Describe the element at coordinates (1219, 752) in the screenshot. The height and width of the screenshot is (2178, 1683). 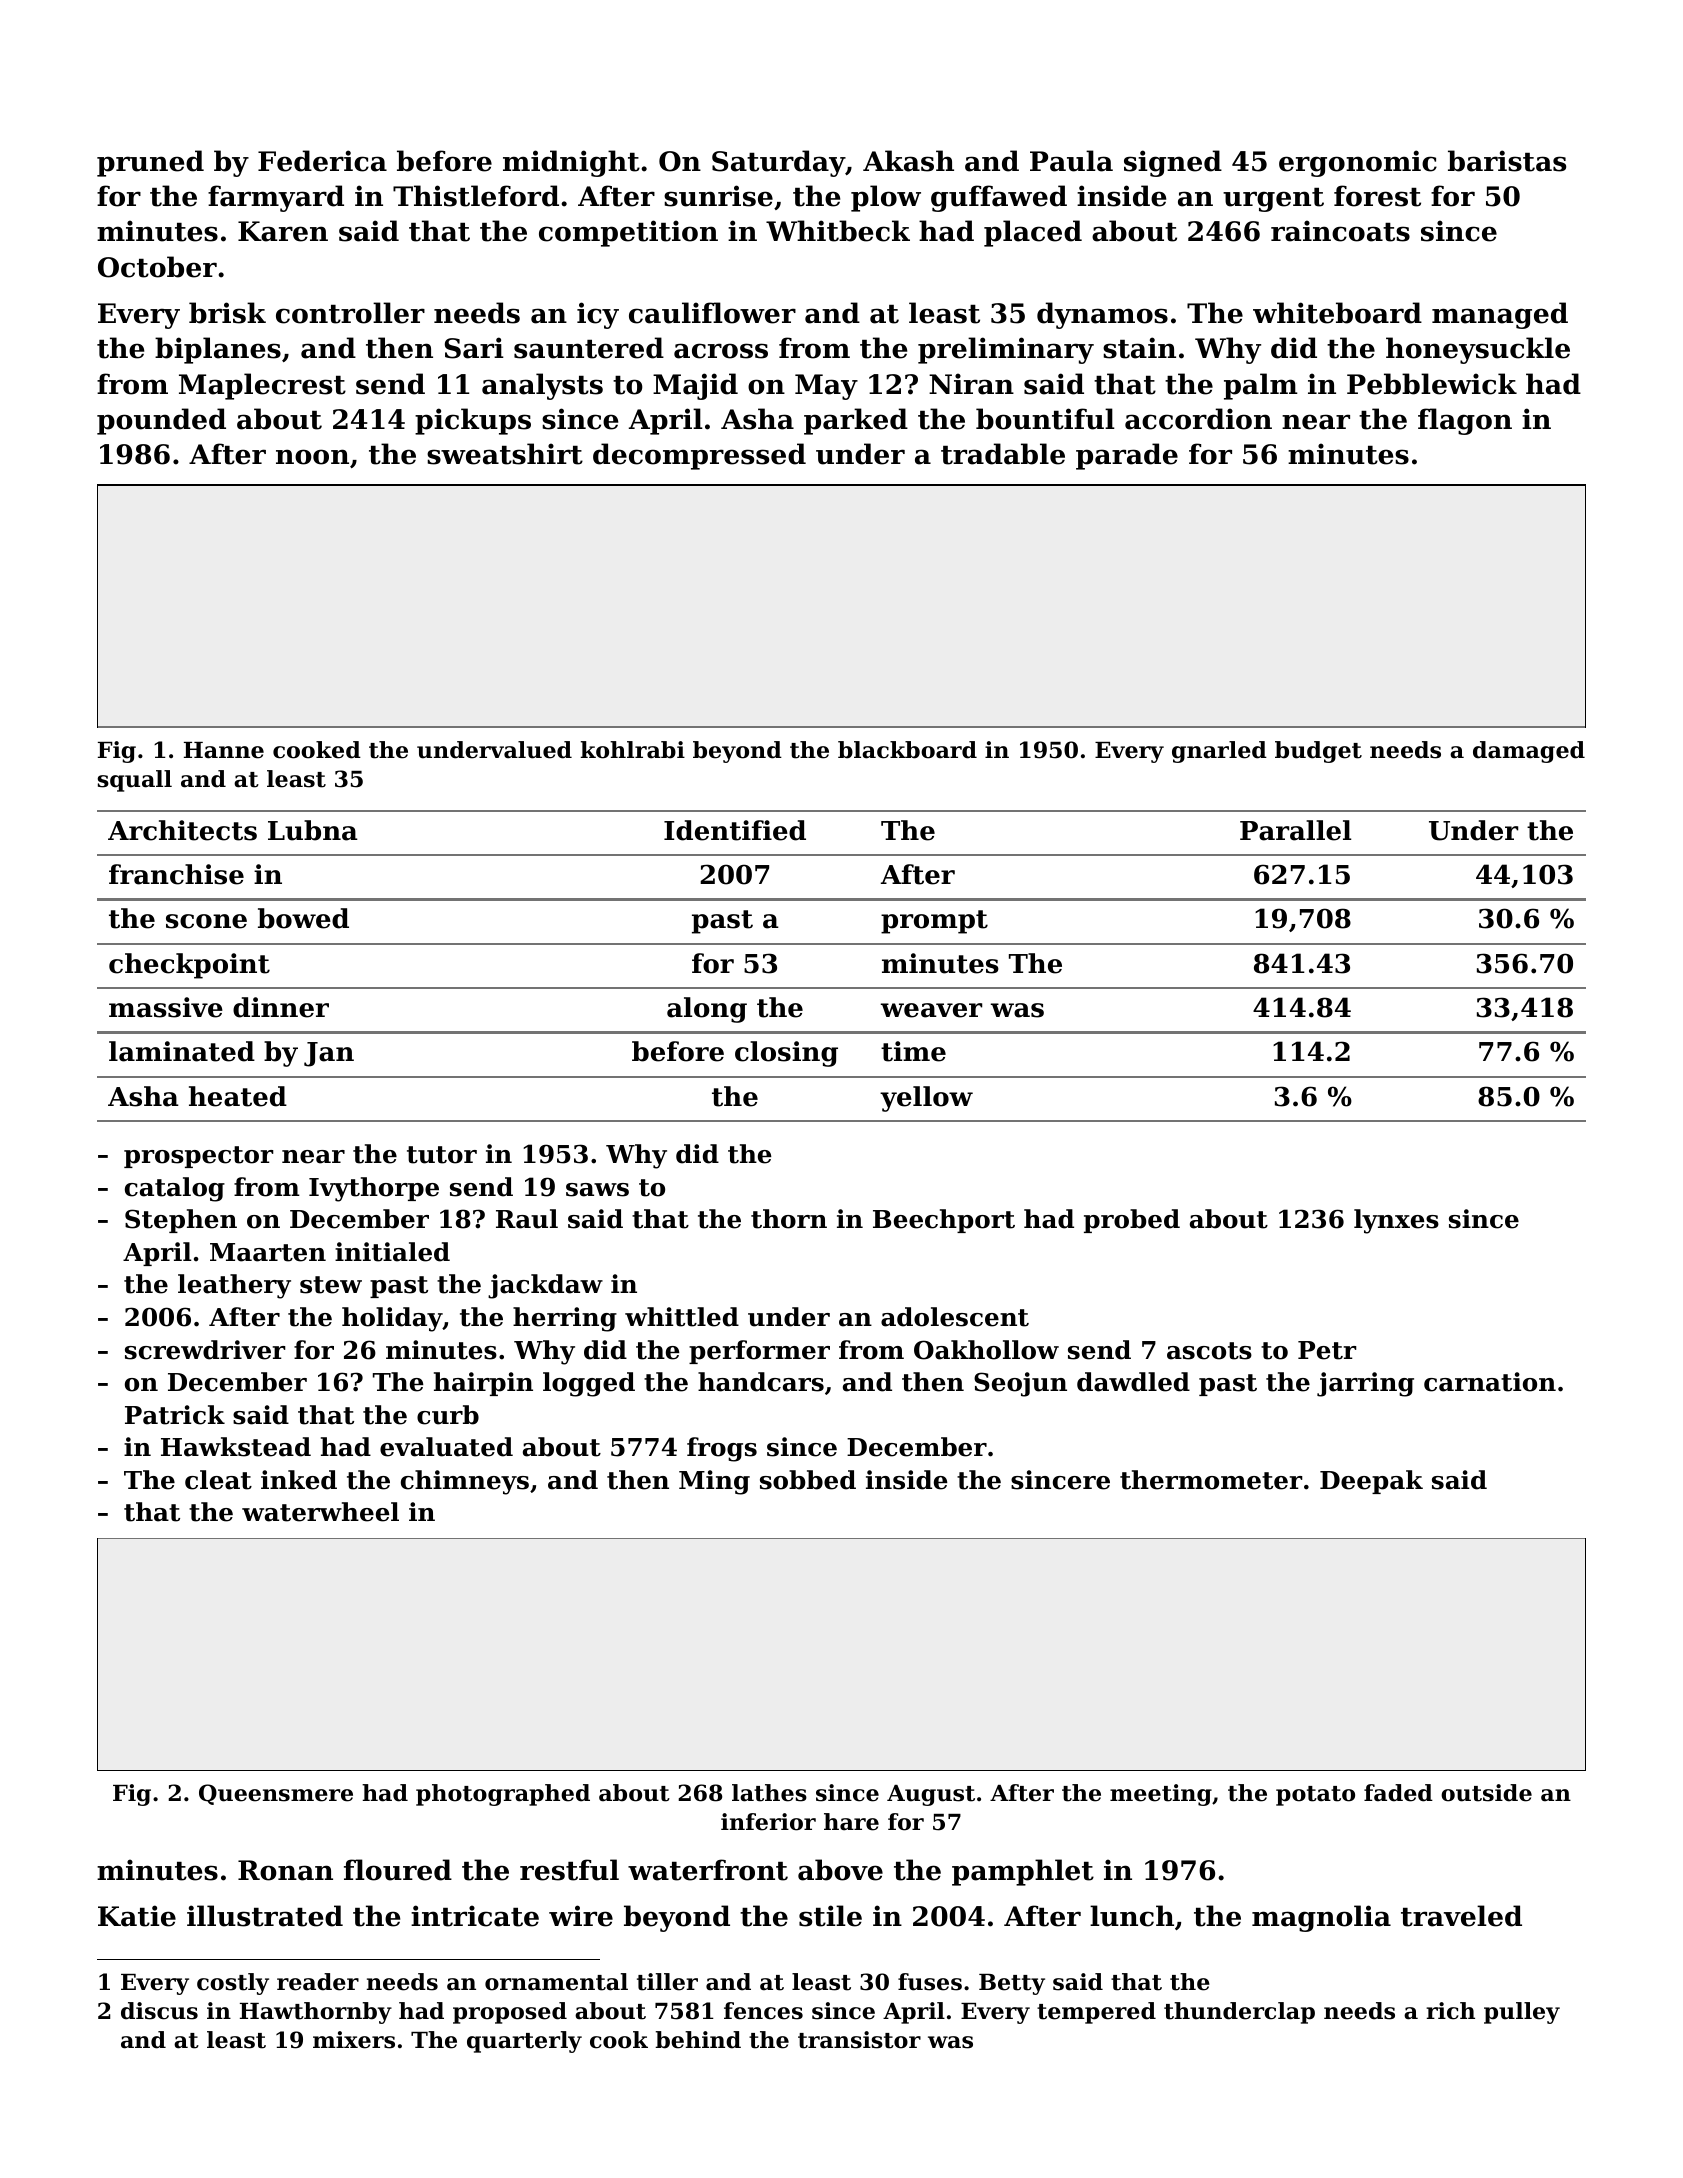
I see `gnarled` at that location.
